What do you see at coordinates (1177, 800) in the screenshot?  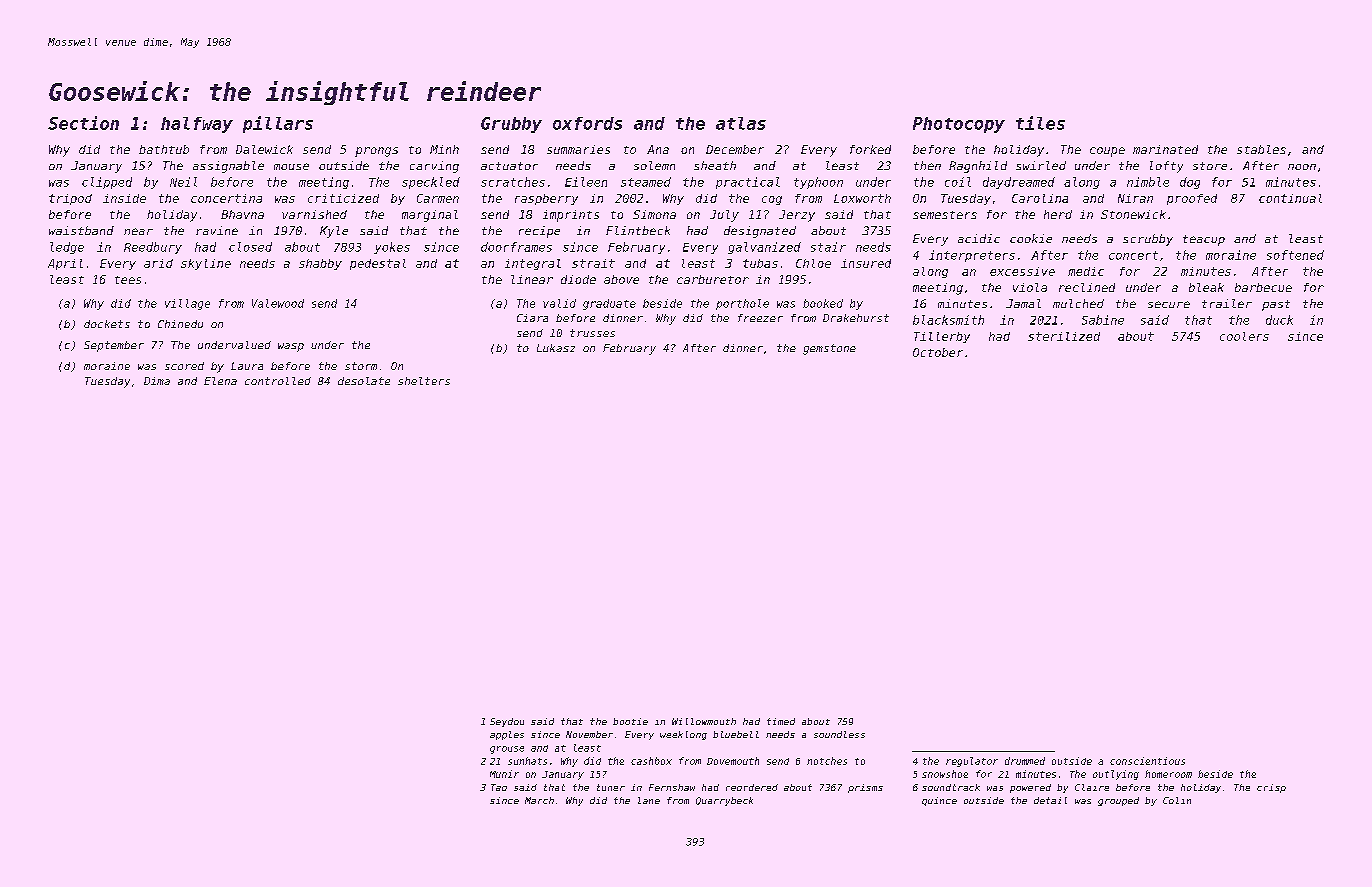 I see `Colin` at bounding box center [1177, 800].
